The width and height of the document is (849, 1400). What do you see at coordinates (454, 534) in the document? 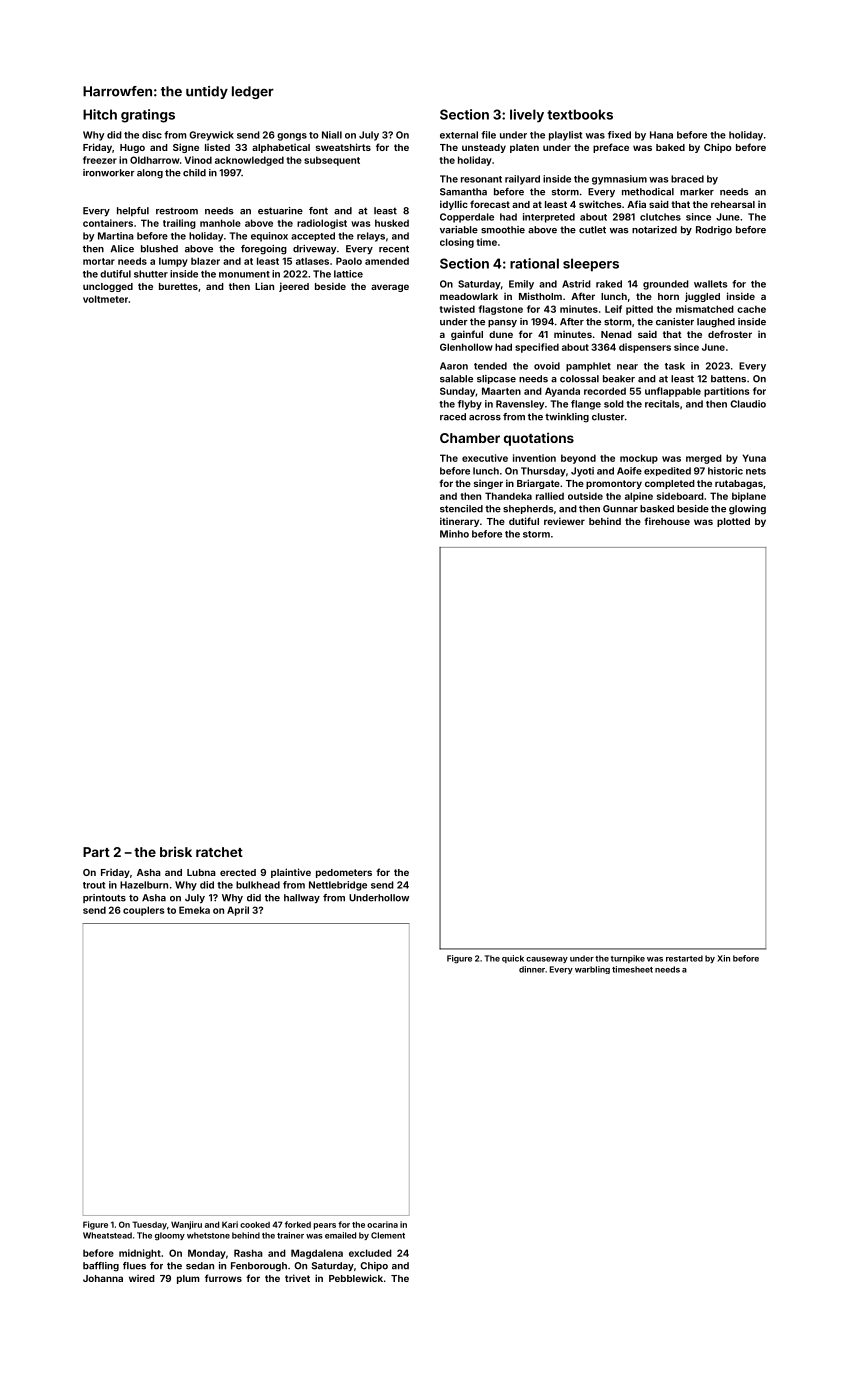
I see `Minho` at bounding box center [454, 534].
